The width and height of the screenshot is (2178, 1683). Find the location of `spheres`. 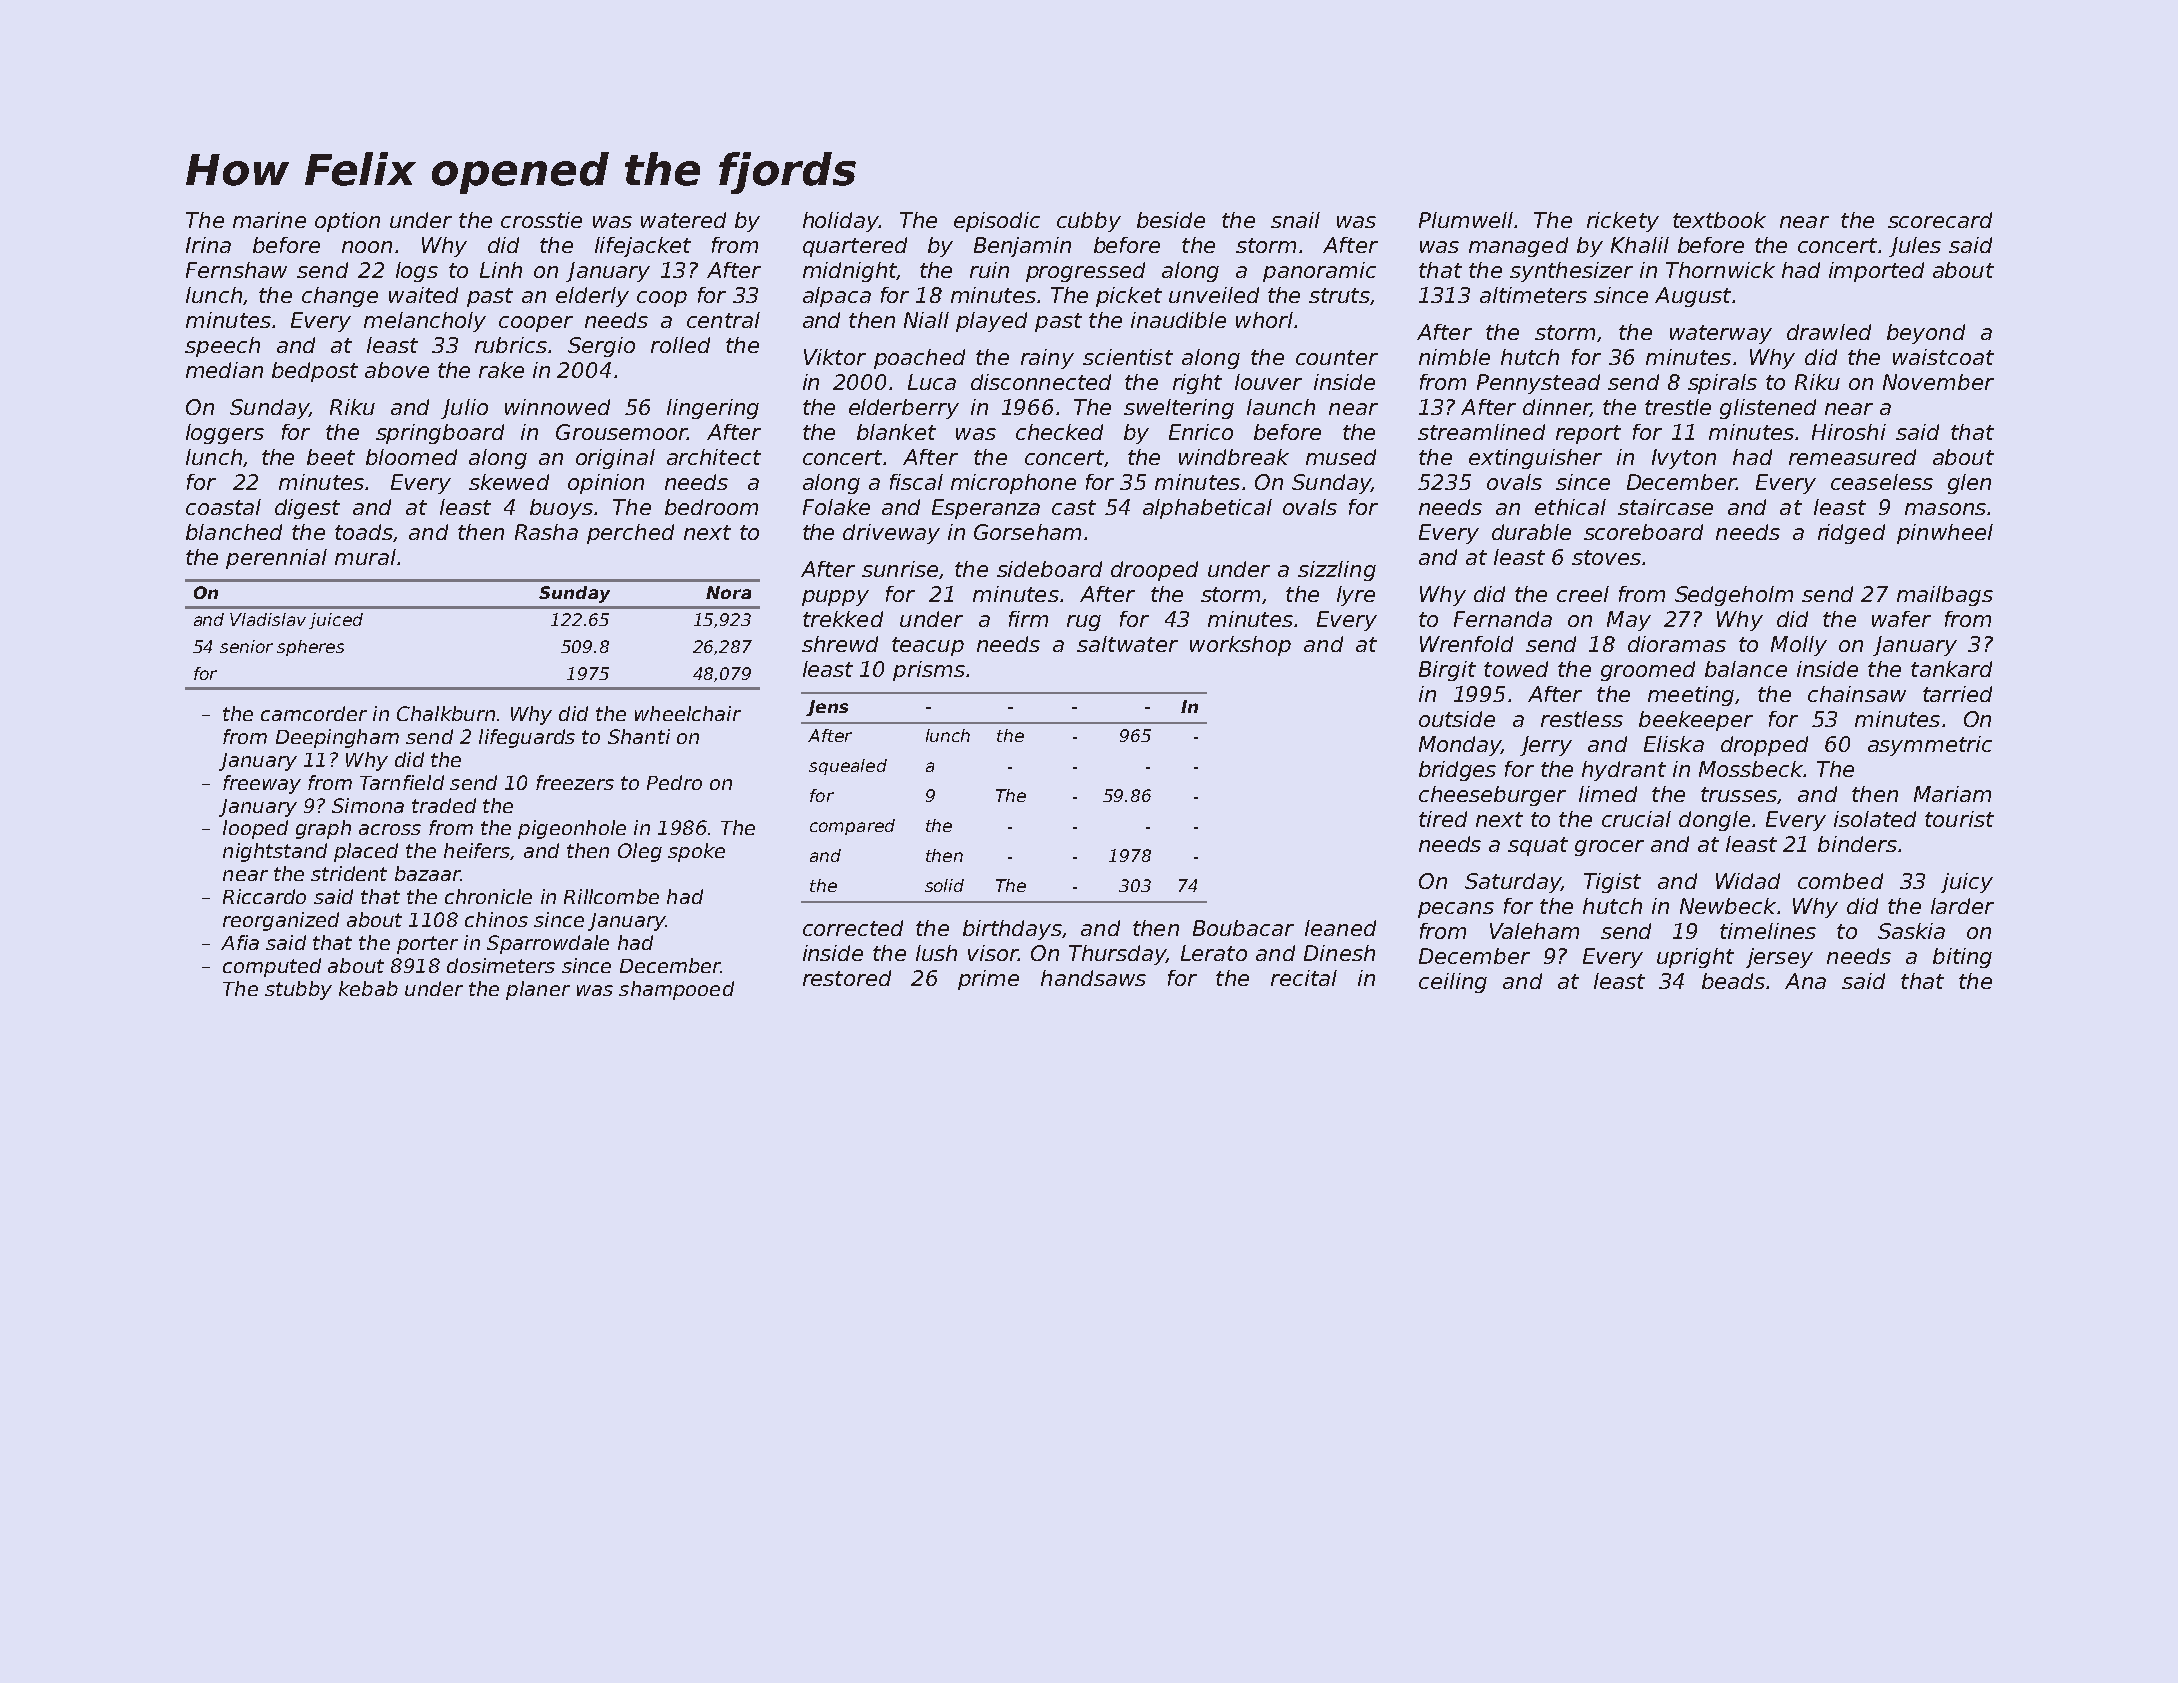

spheres is located at coordinates (310, 648).
